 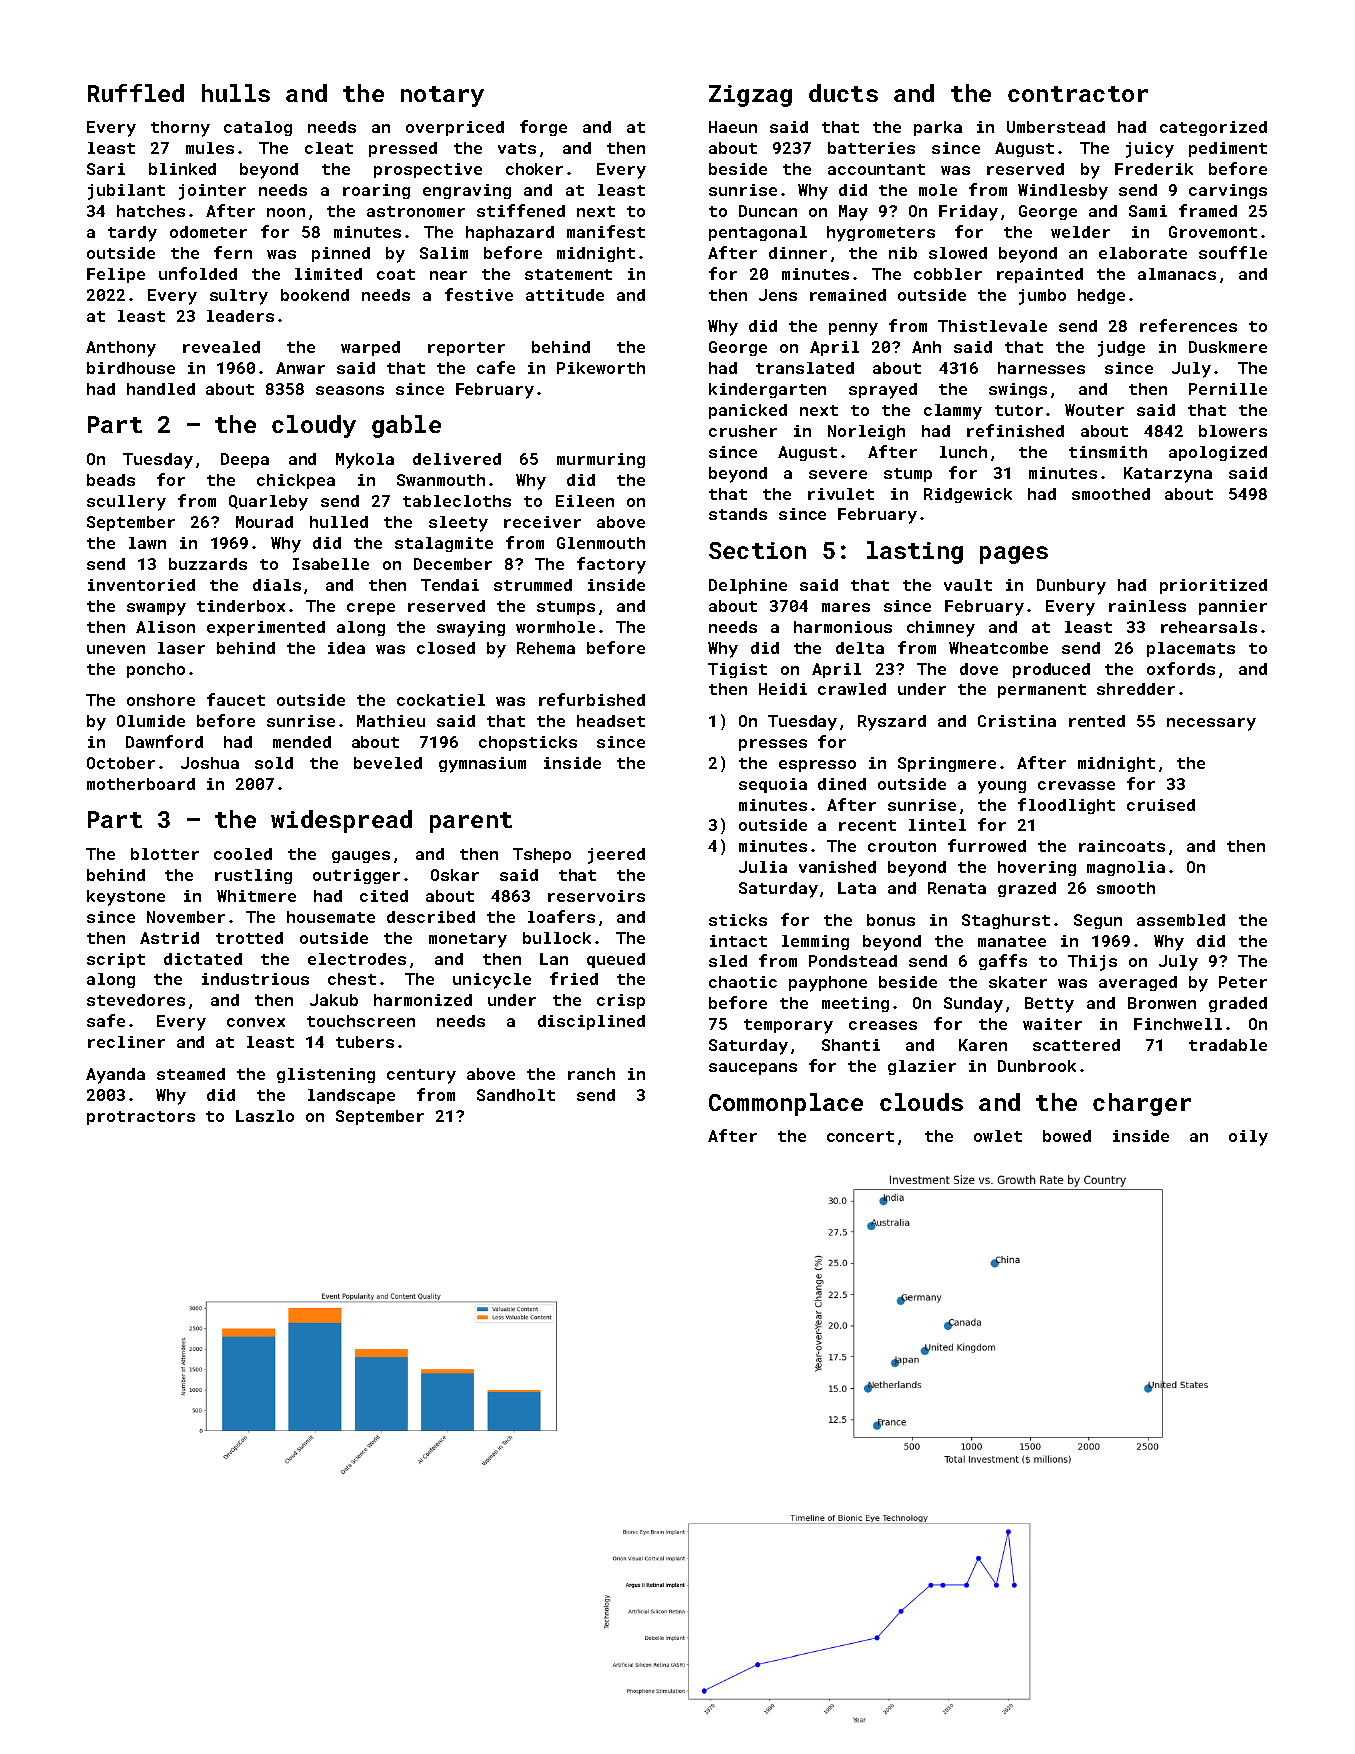 What do you see at coordinates (181, 648) in the page?
I see `laser` at bounding box center [181, 648].
